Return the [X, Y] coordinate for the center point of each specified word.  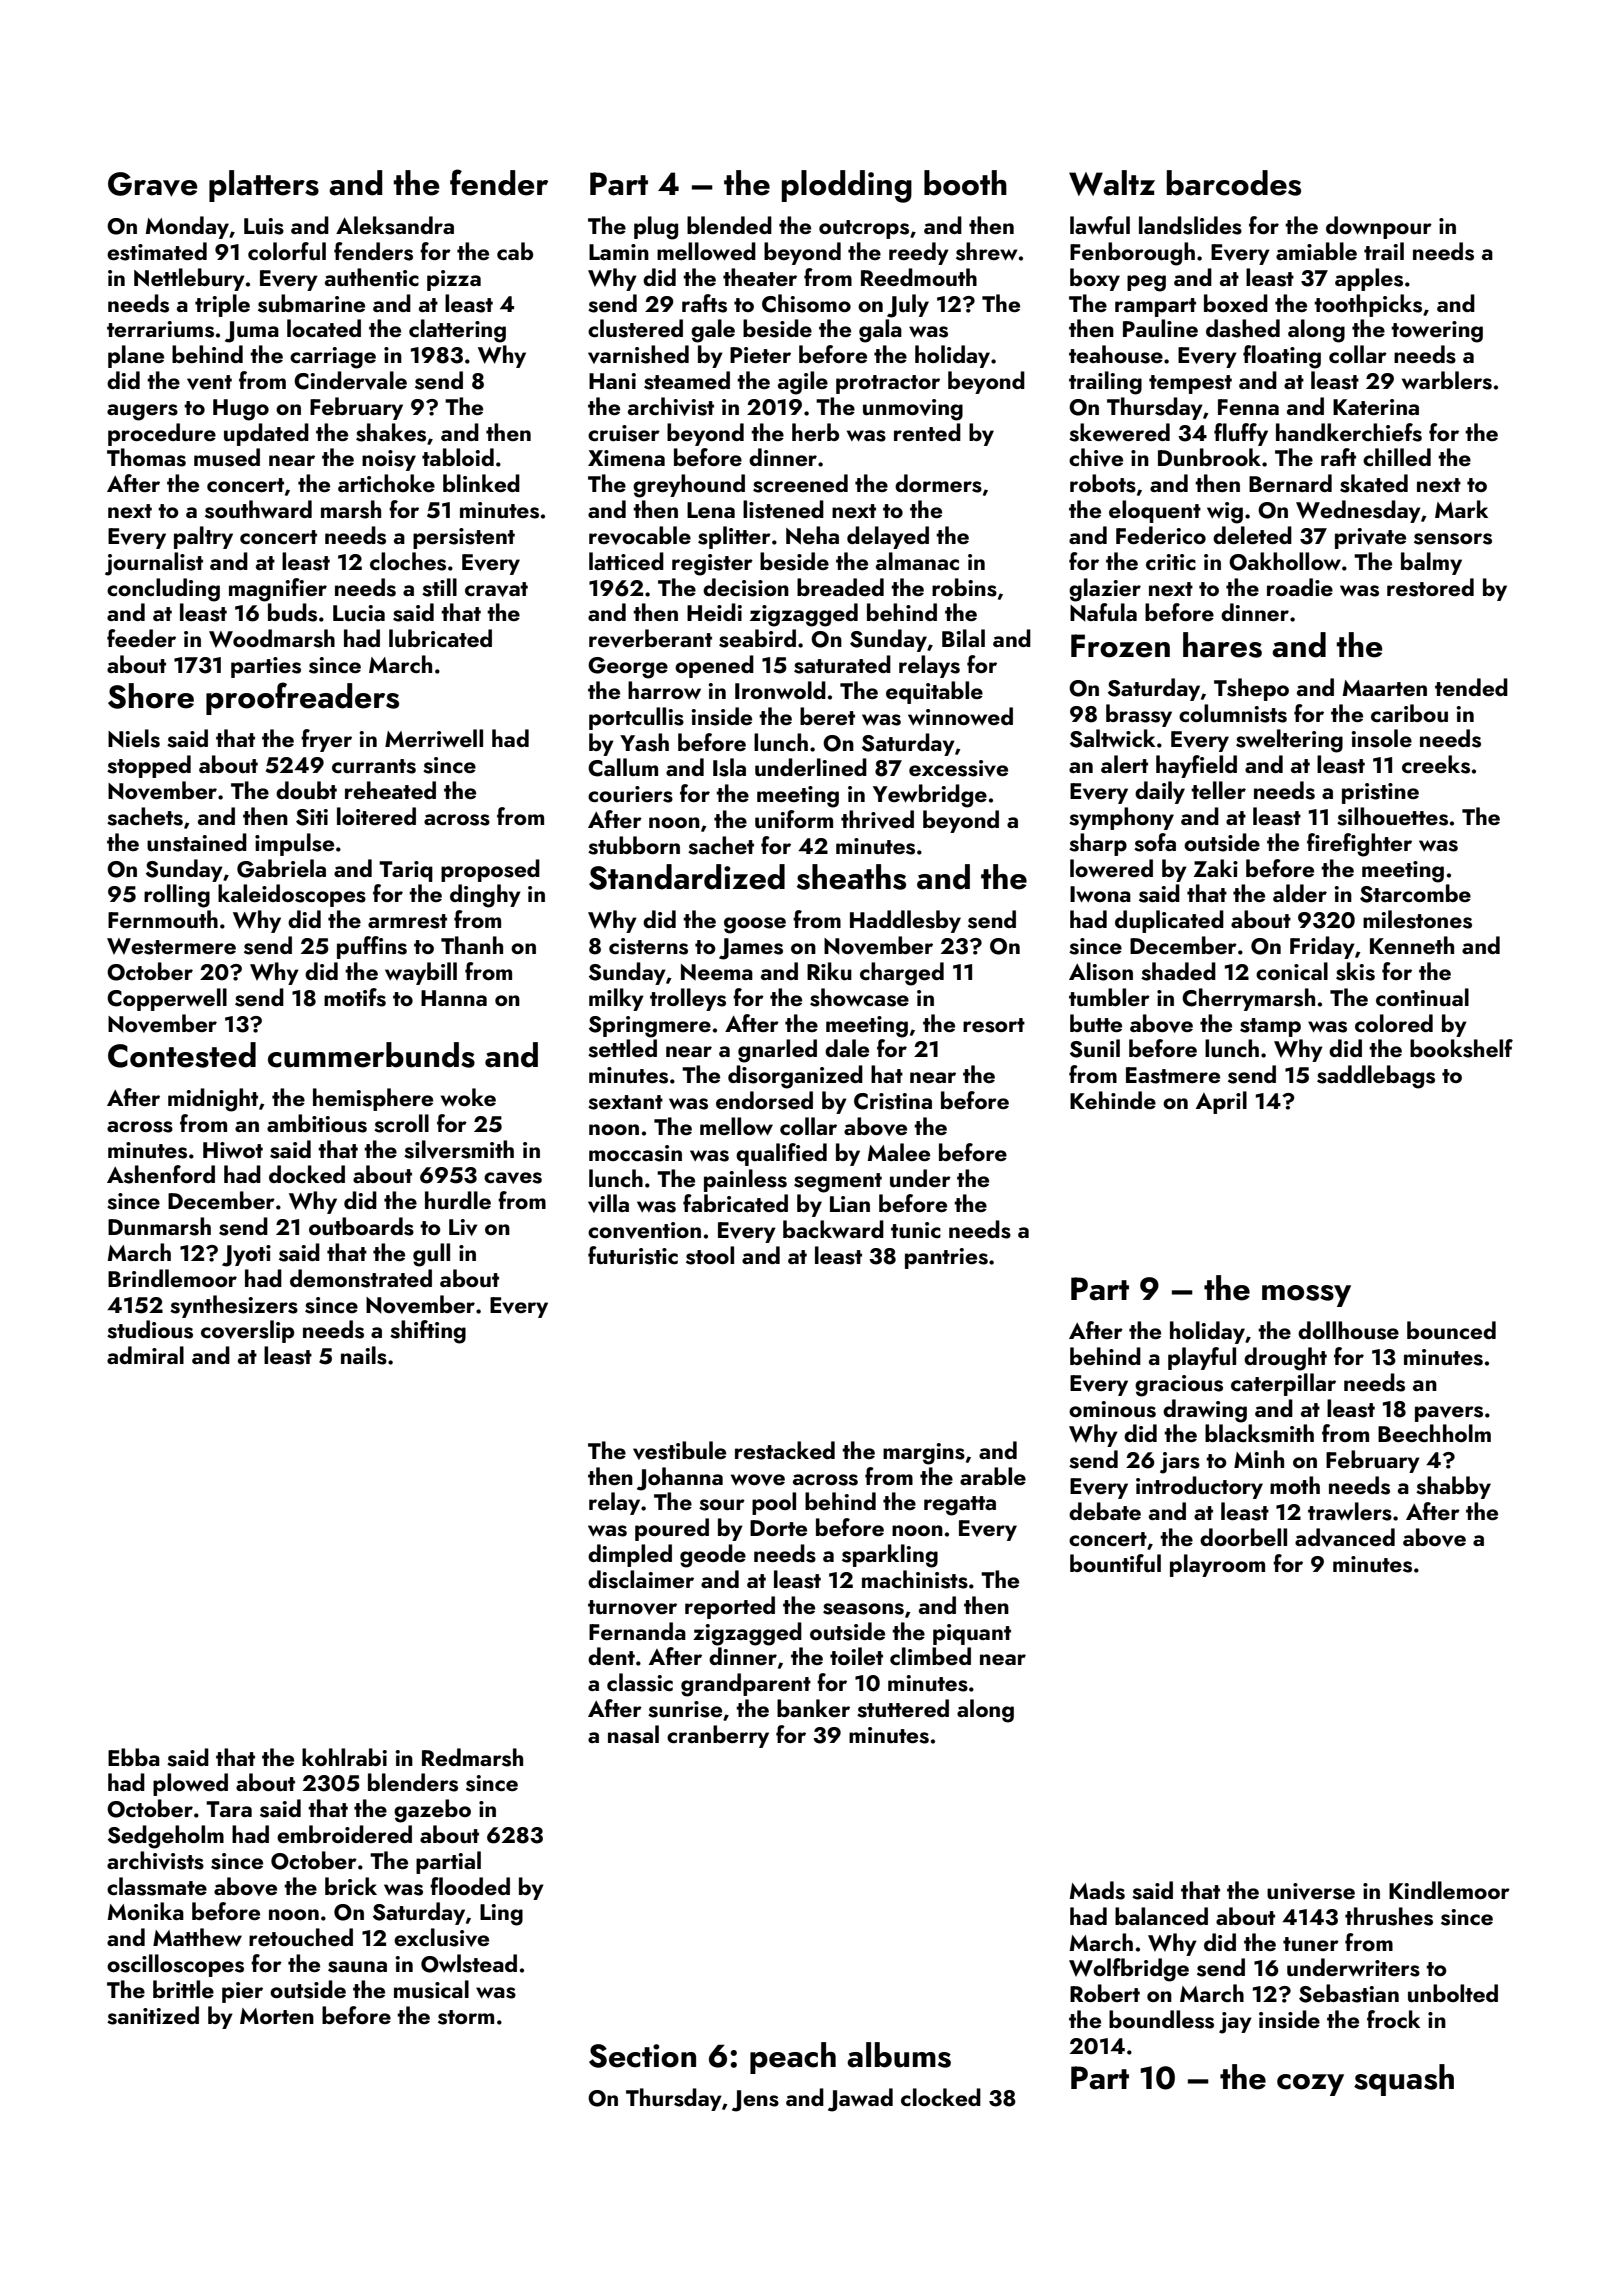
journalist [154, 564]
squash [1404, 2080]
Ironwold [780, 690]
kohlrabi [344, 1757]
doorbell [1243, 1537]
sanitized [153, 2015]
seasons [863, 1609]
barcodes [1234, 183]
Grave [153, 184]
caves [513, 1178]
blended [729, 225]
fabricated [735, 1203]
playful [1202, 1358]
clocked [941, 2097]
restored [1430, 587]
